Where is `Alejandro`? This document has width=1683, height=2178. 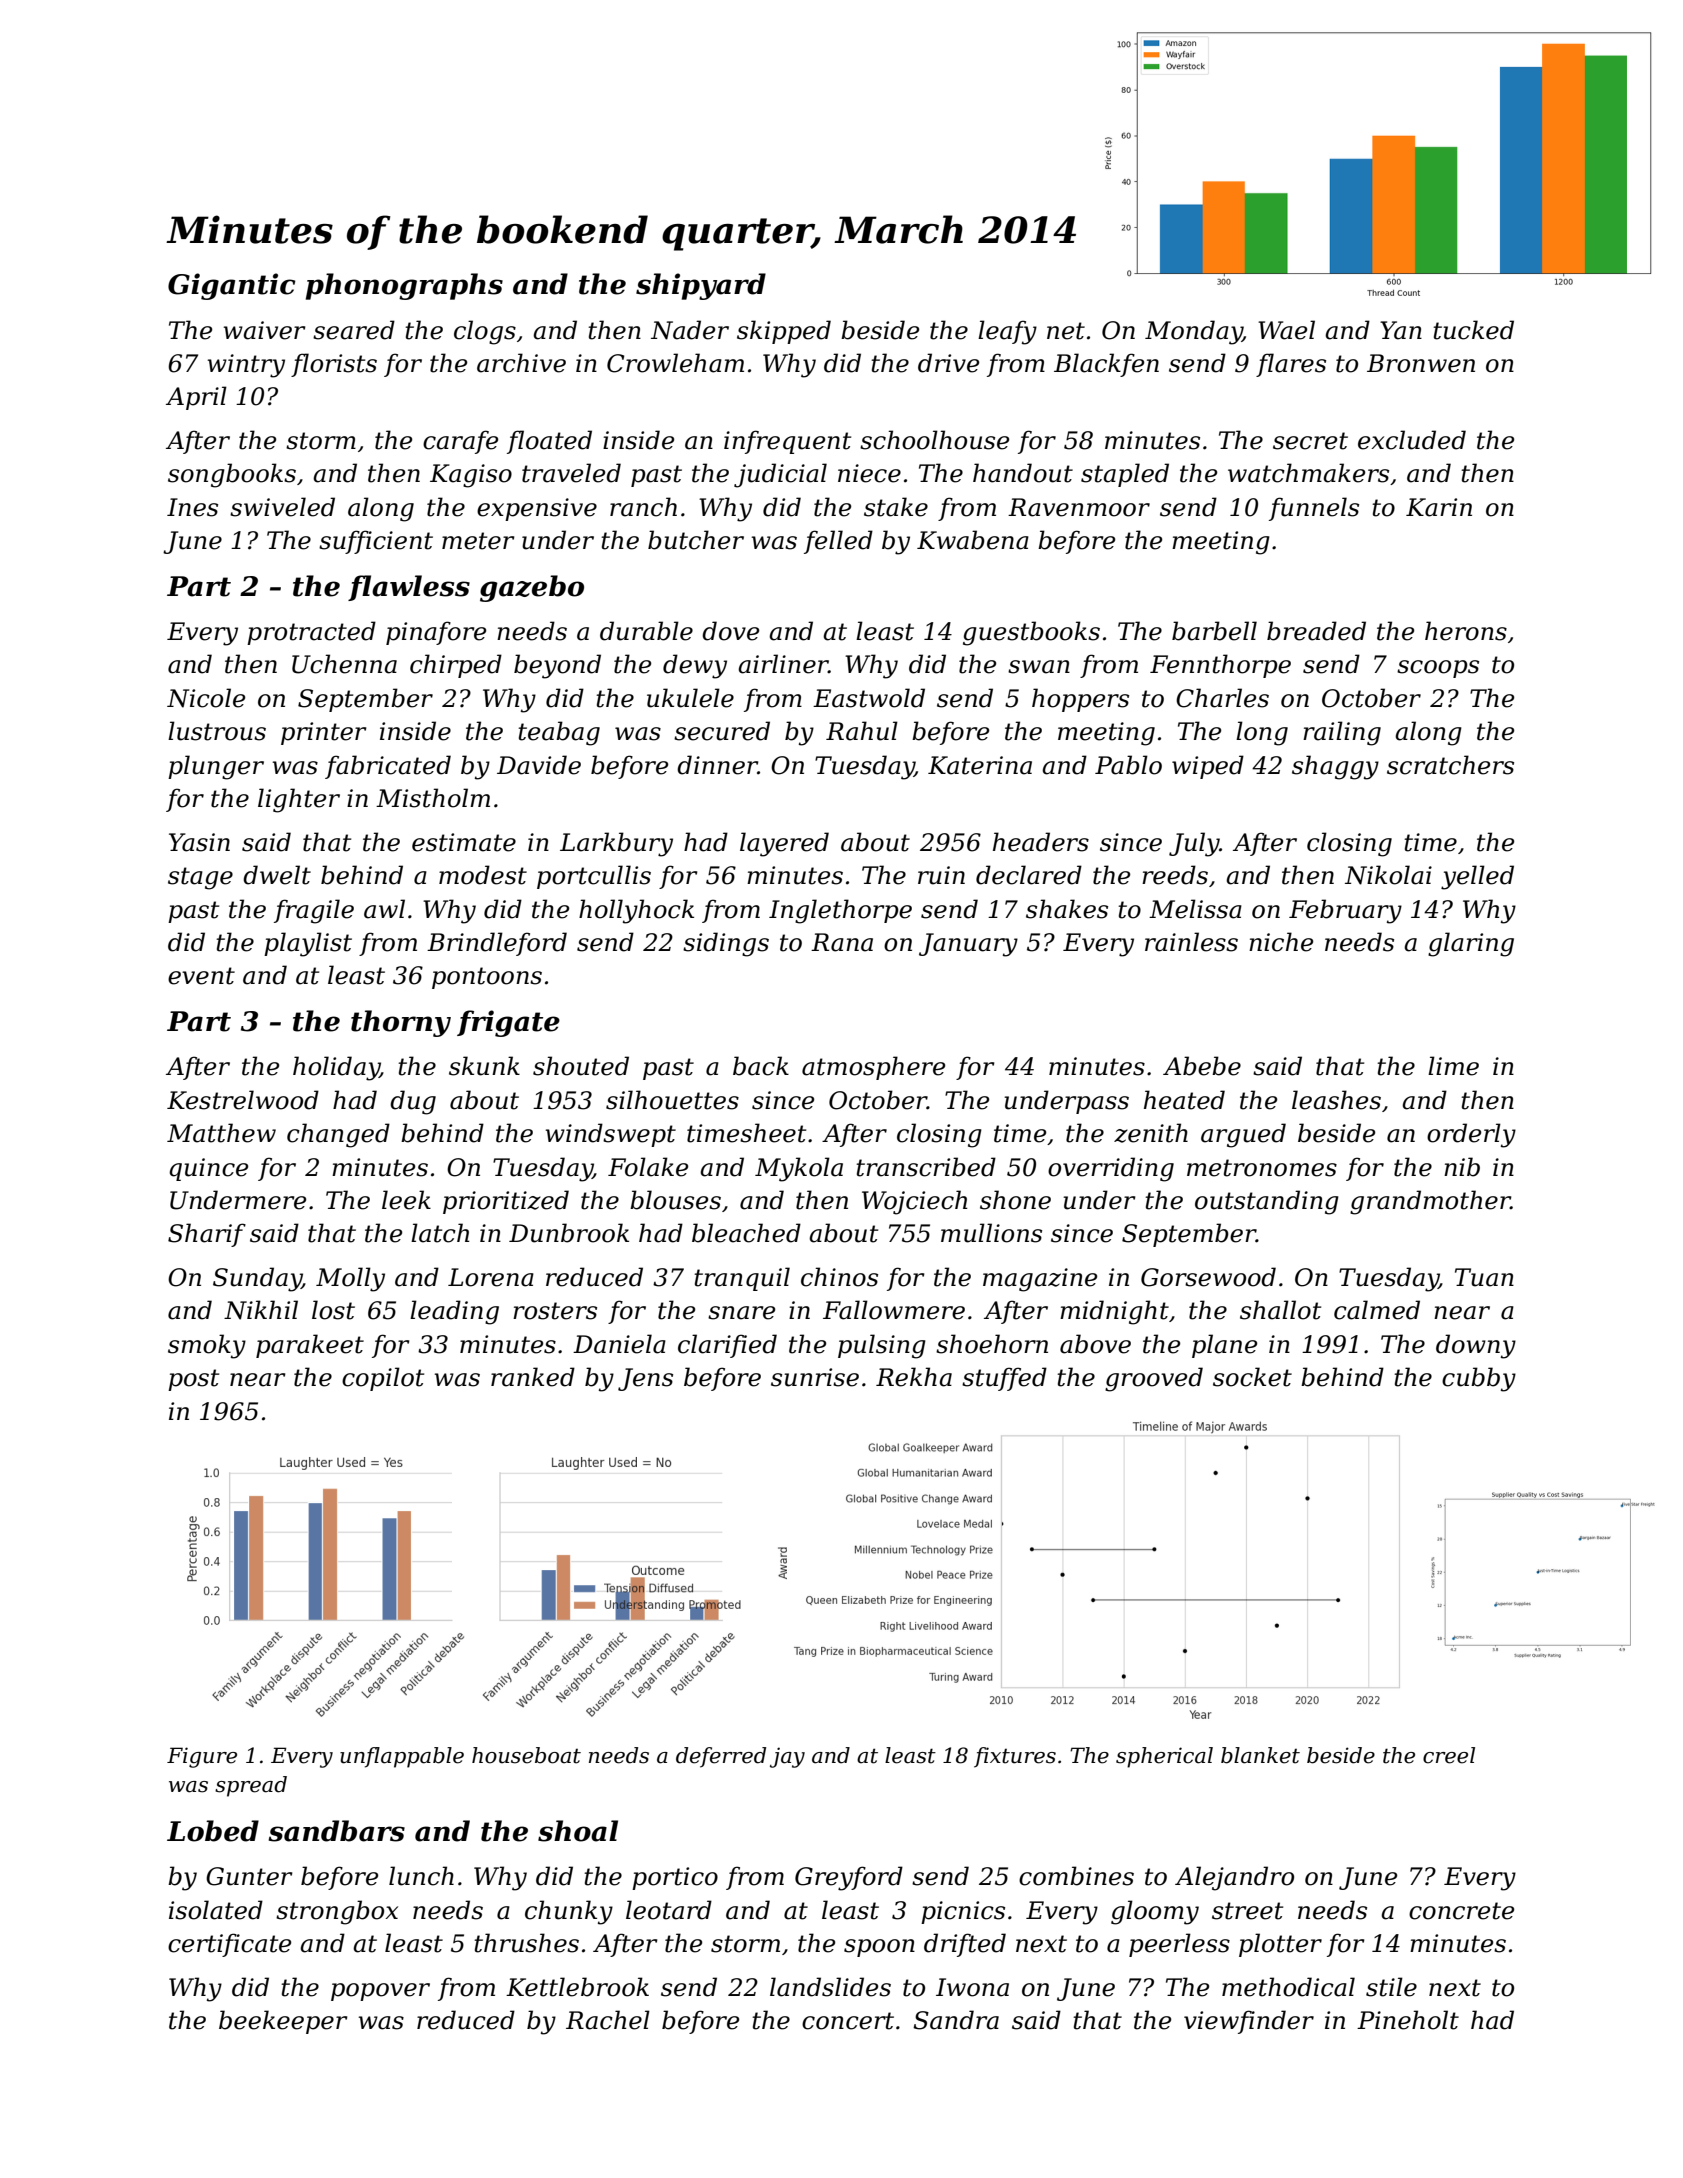 Alejandro is located at coordinates (1234, 1878).
